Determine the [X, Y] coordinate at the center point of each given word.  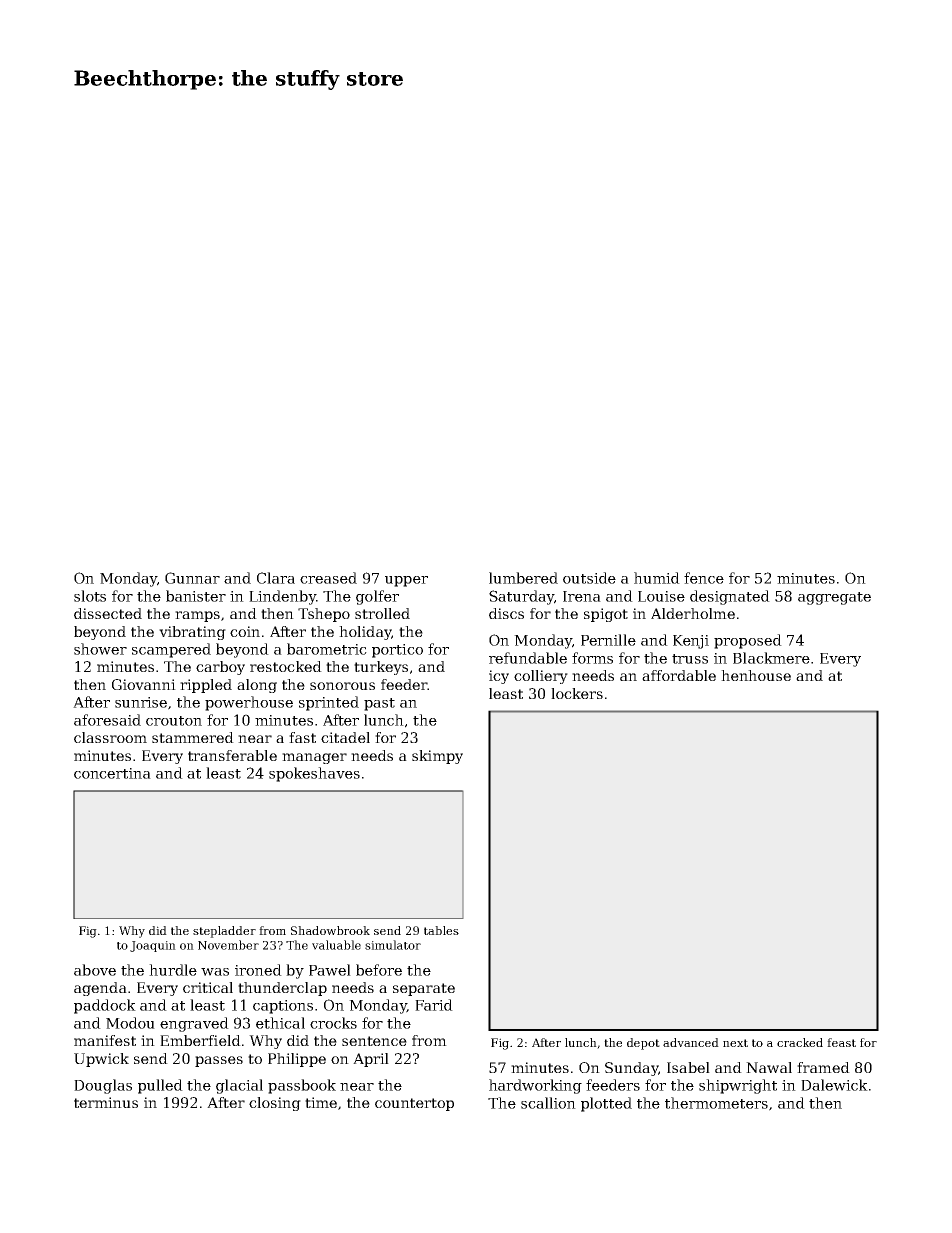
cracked [800, 1042]
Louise [661, 596]
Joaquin [153, 946]
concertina [112, 773]
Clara [276, 578]
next [735, 1043]
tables [441, 930]
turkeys [381, 668]
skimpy [437, 757]
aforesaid [107, 720]
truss [690, 659]
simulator [393, 945]
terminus [106, 1102]
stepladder [224, 932]
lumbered [523, 578]
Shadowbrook [330, 930]
